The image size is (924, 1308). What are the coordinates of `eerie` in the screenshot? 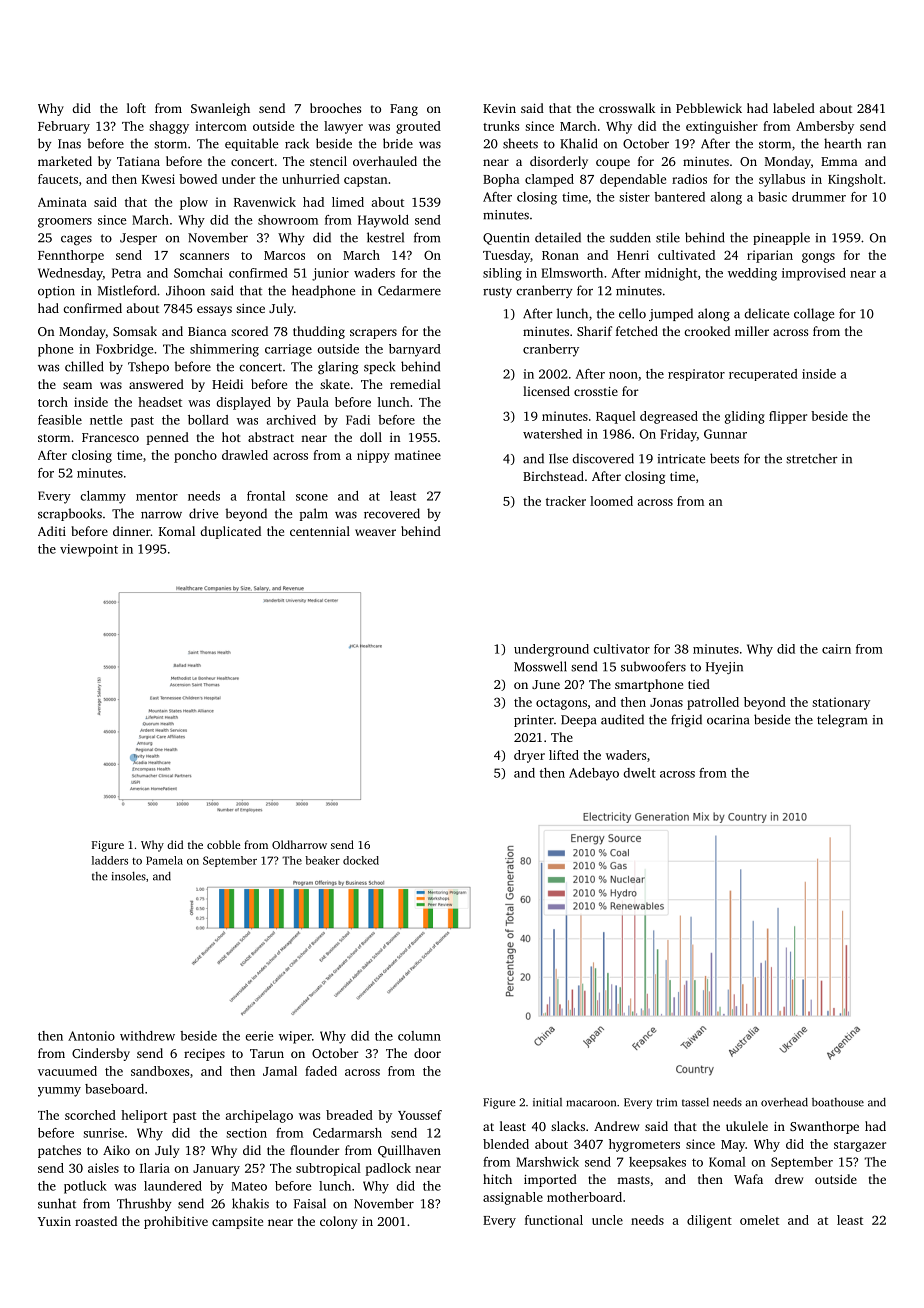 It's located at (259, 1036).
